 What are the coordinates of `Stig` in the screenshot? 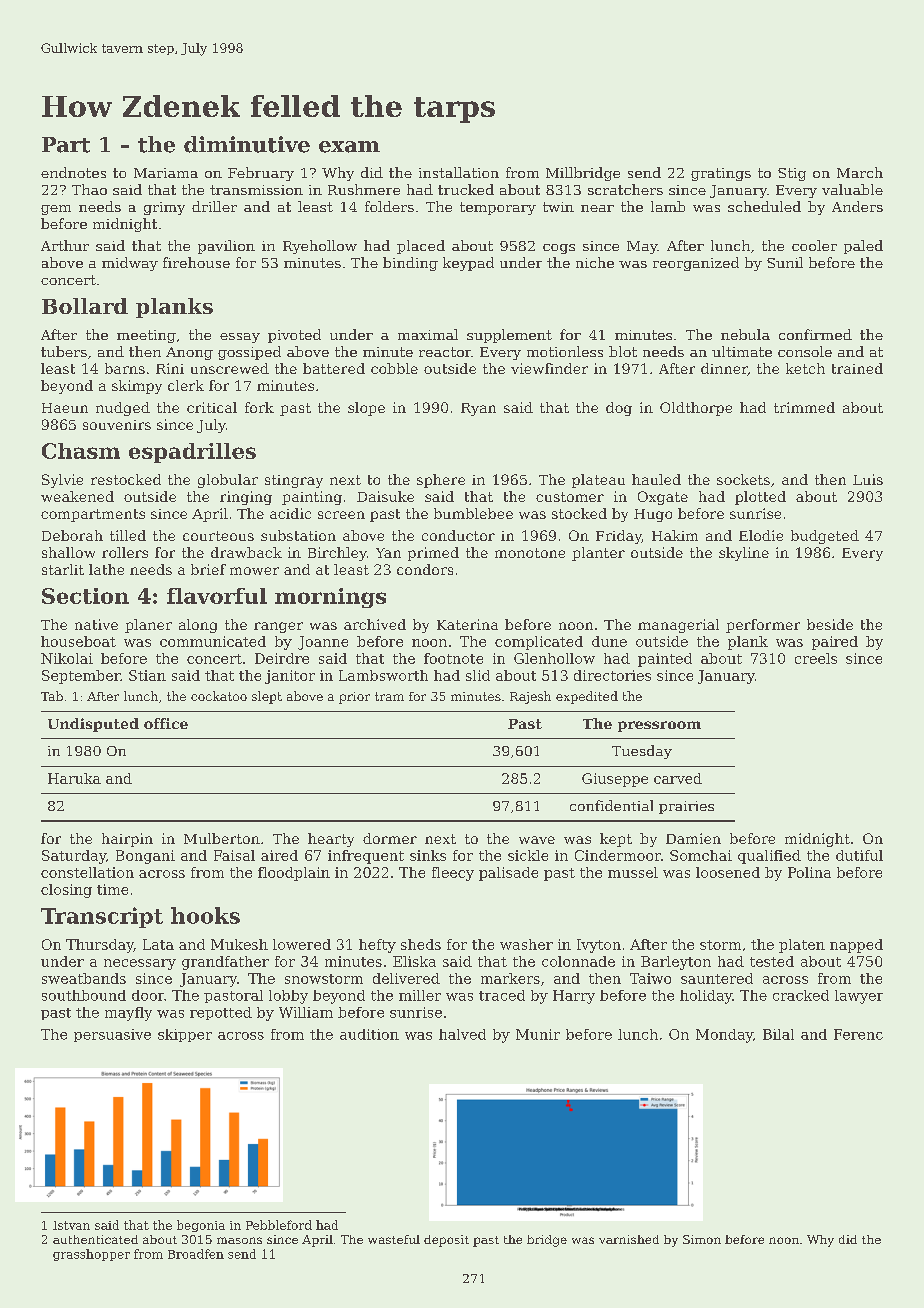 It's located at (792, 174).
